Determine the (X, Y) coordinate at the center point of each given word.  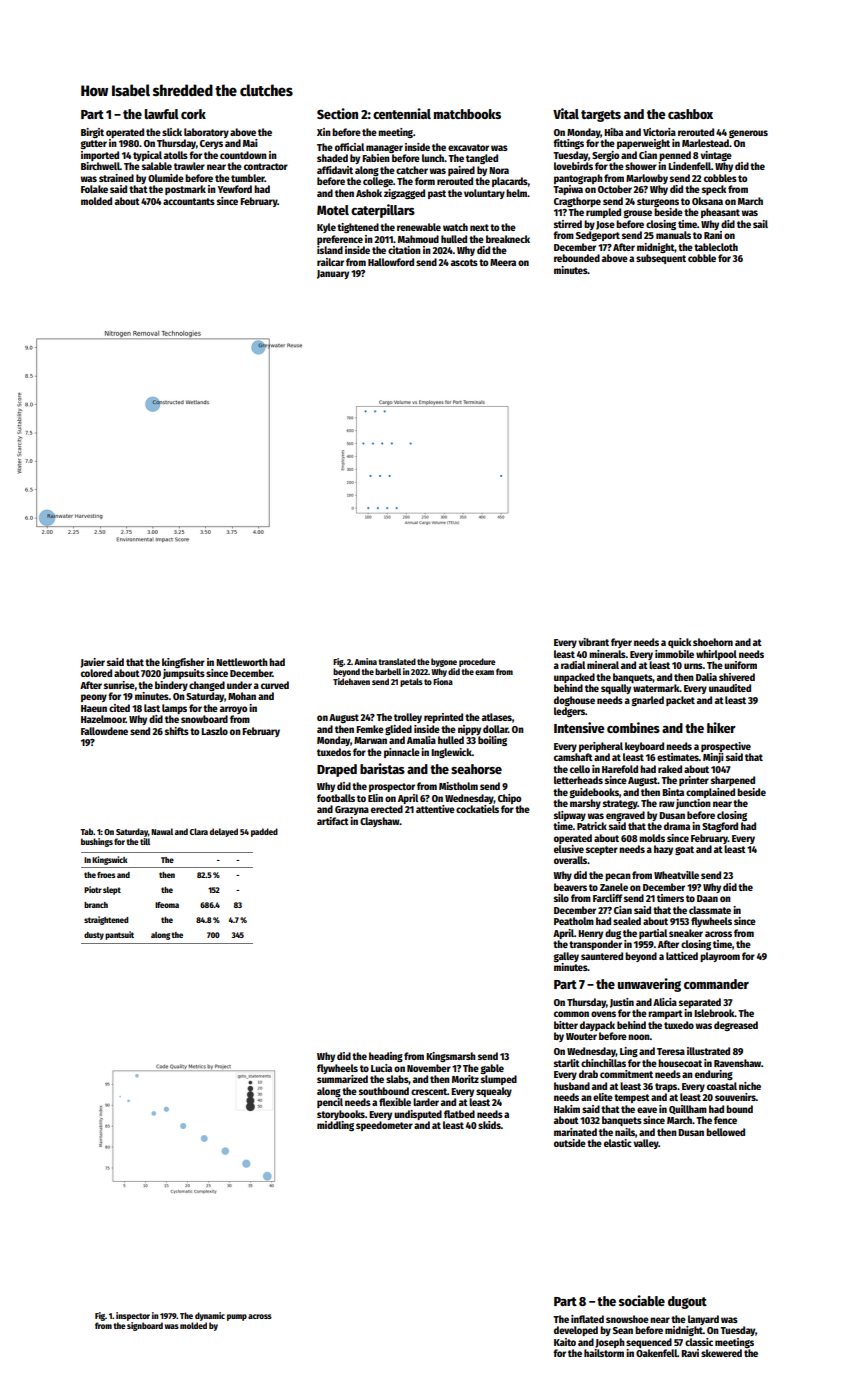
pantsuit (119, 935)
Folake (94, 189)
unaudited (730, 688)
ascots (464, 262)
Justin (622, 1003)
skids (489, 1125)
